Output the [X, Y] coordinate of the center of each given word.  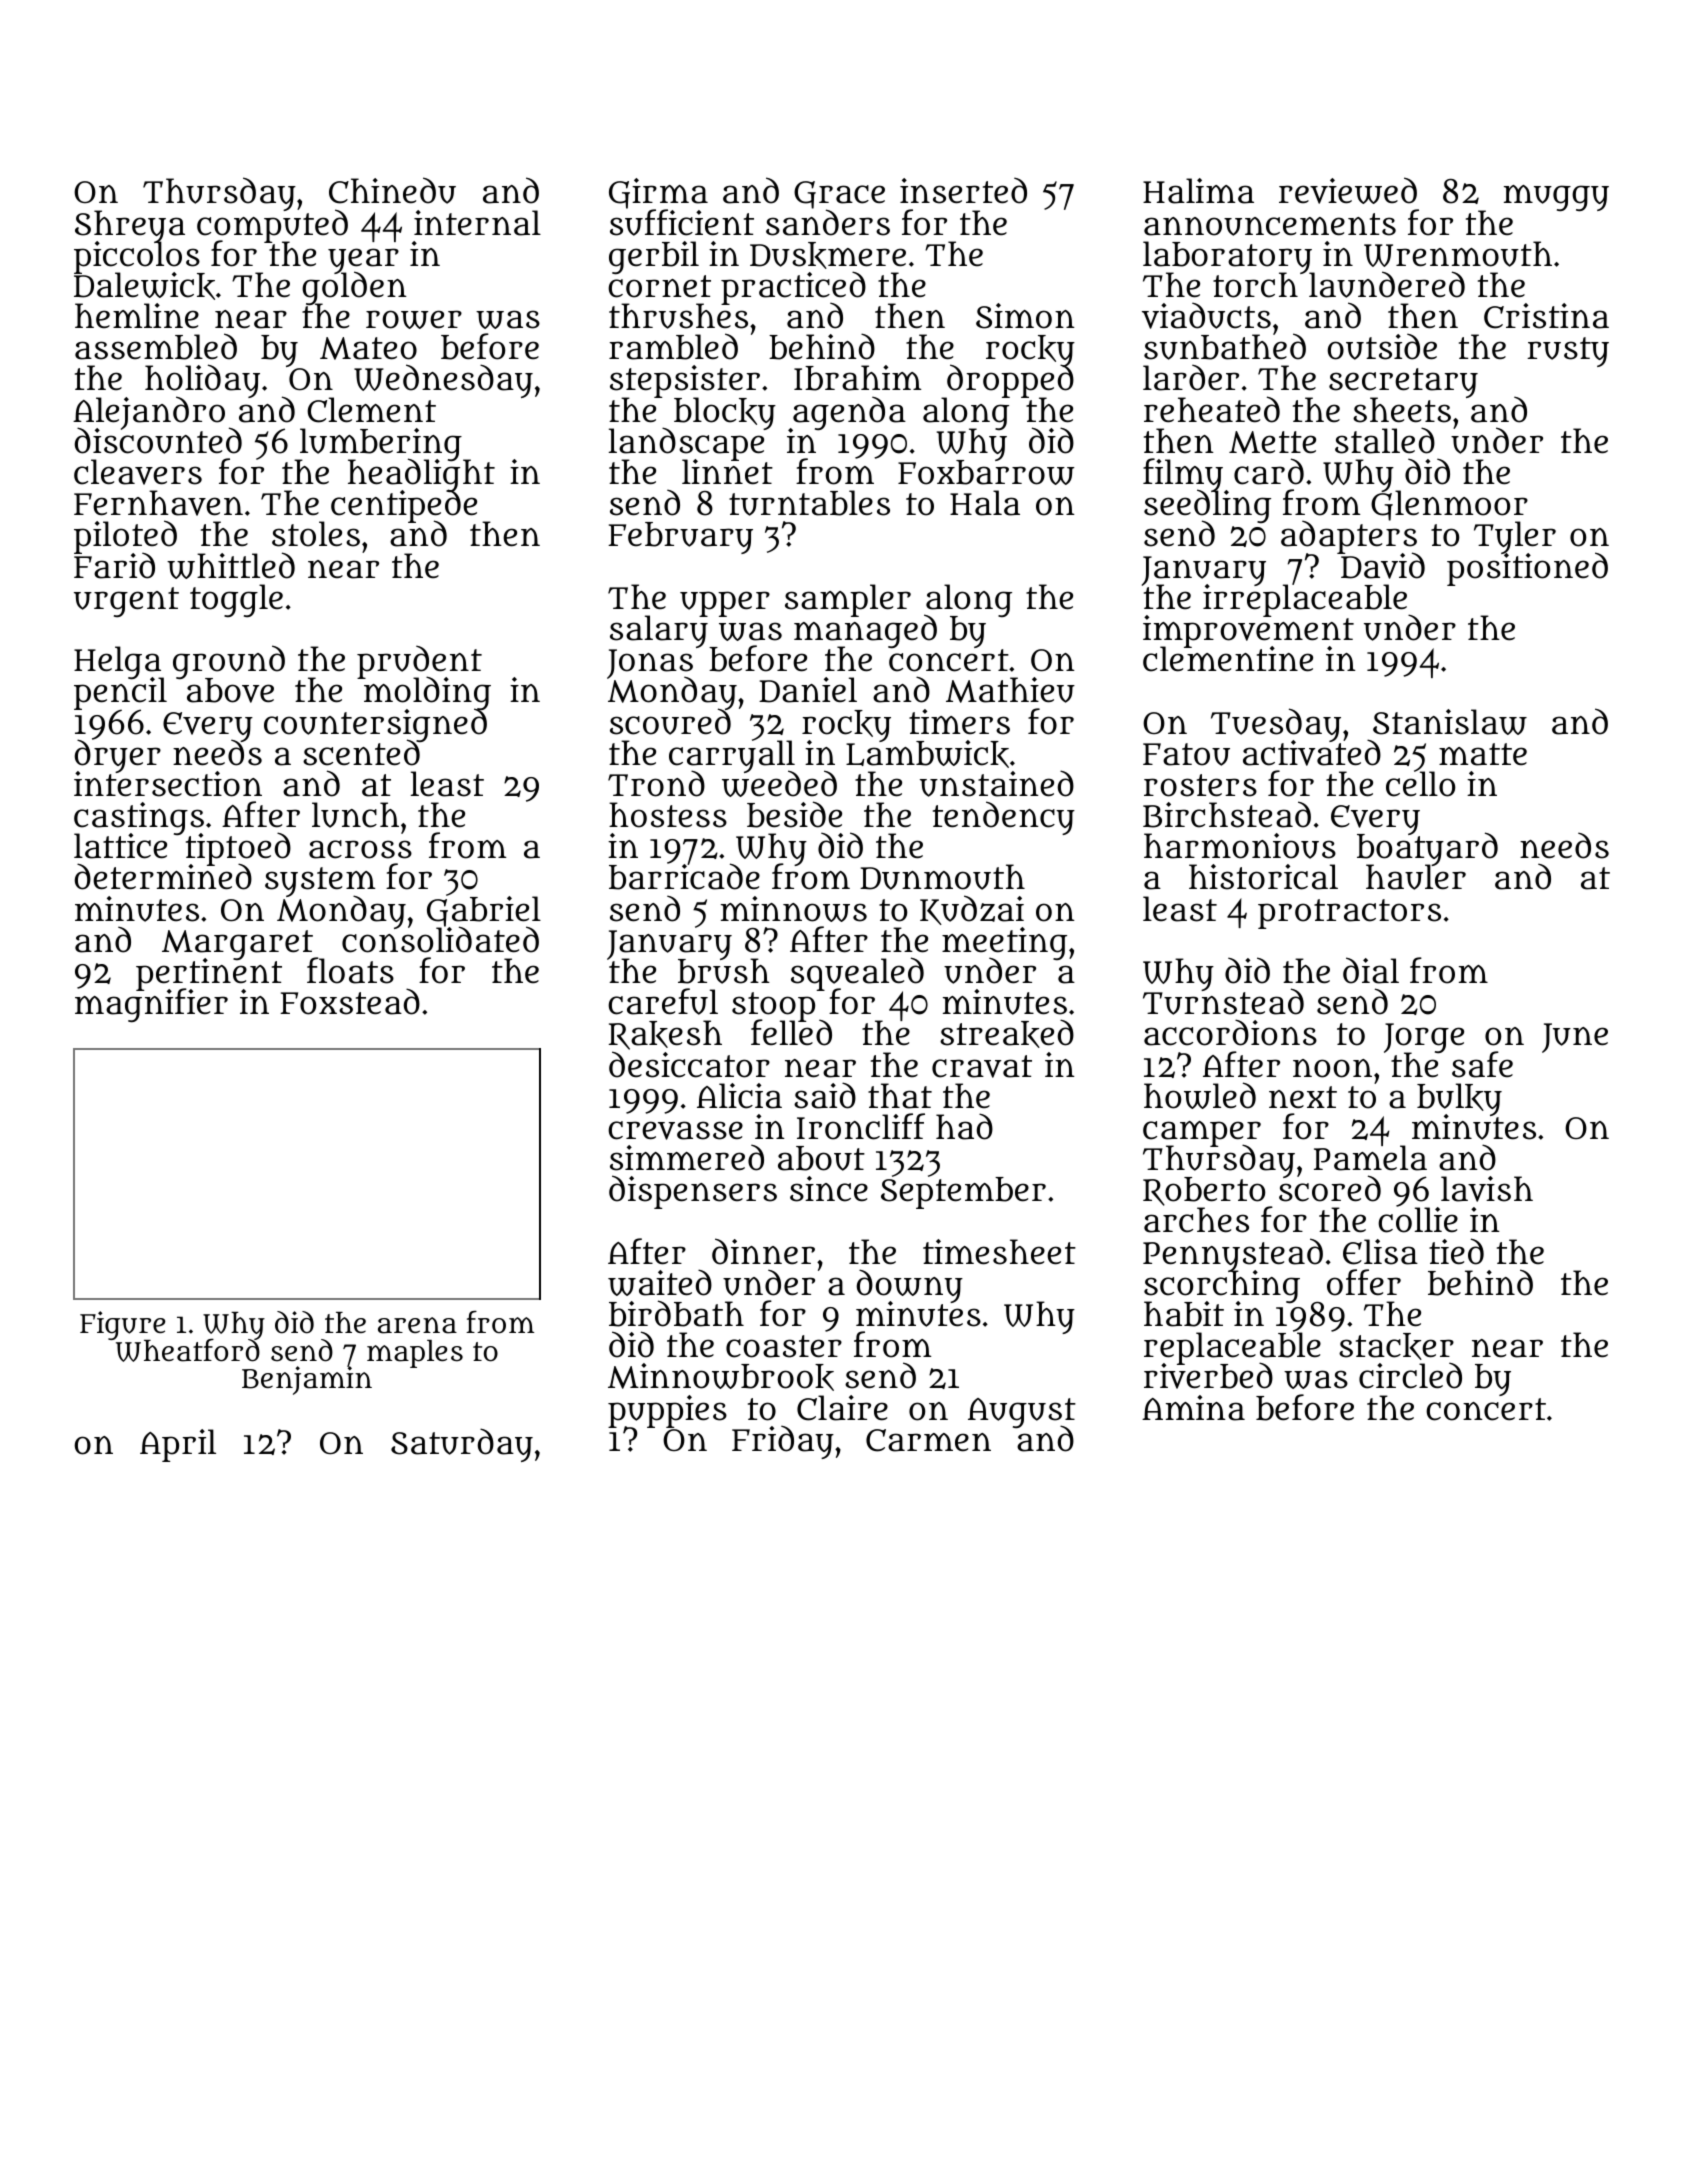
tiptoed [238, 850]
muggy [1556, 198]
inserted [963, 191]
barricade [684, 877]
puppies [667, 1411]
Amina [1193, 1408]
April [178, 1445]
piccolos [137, 257]
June [1575, 1038]
